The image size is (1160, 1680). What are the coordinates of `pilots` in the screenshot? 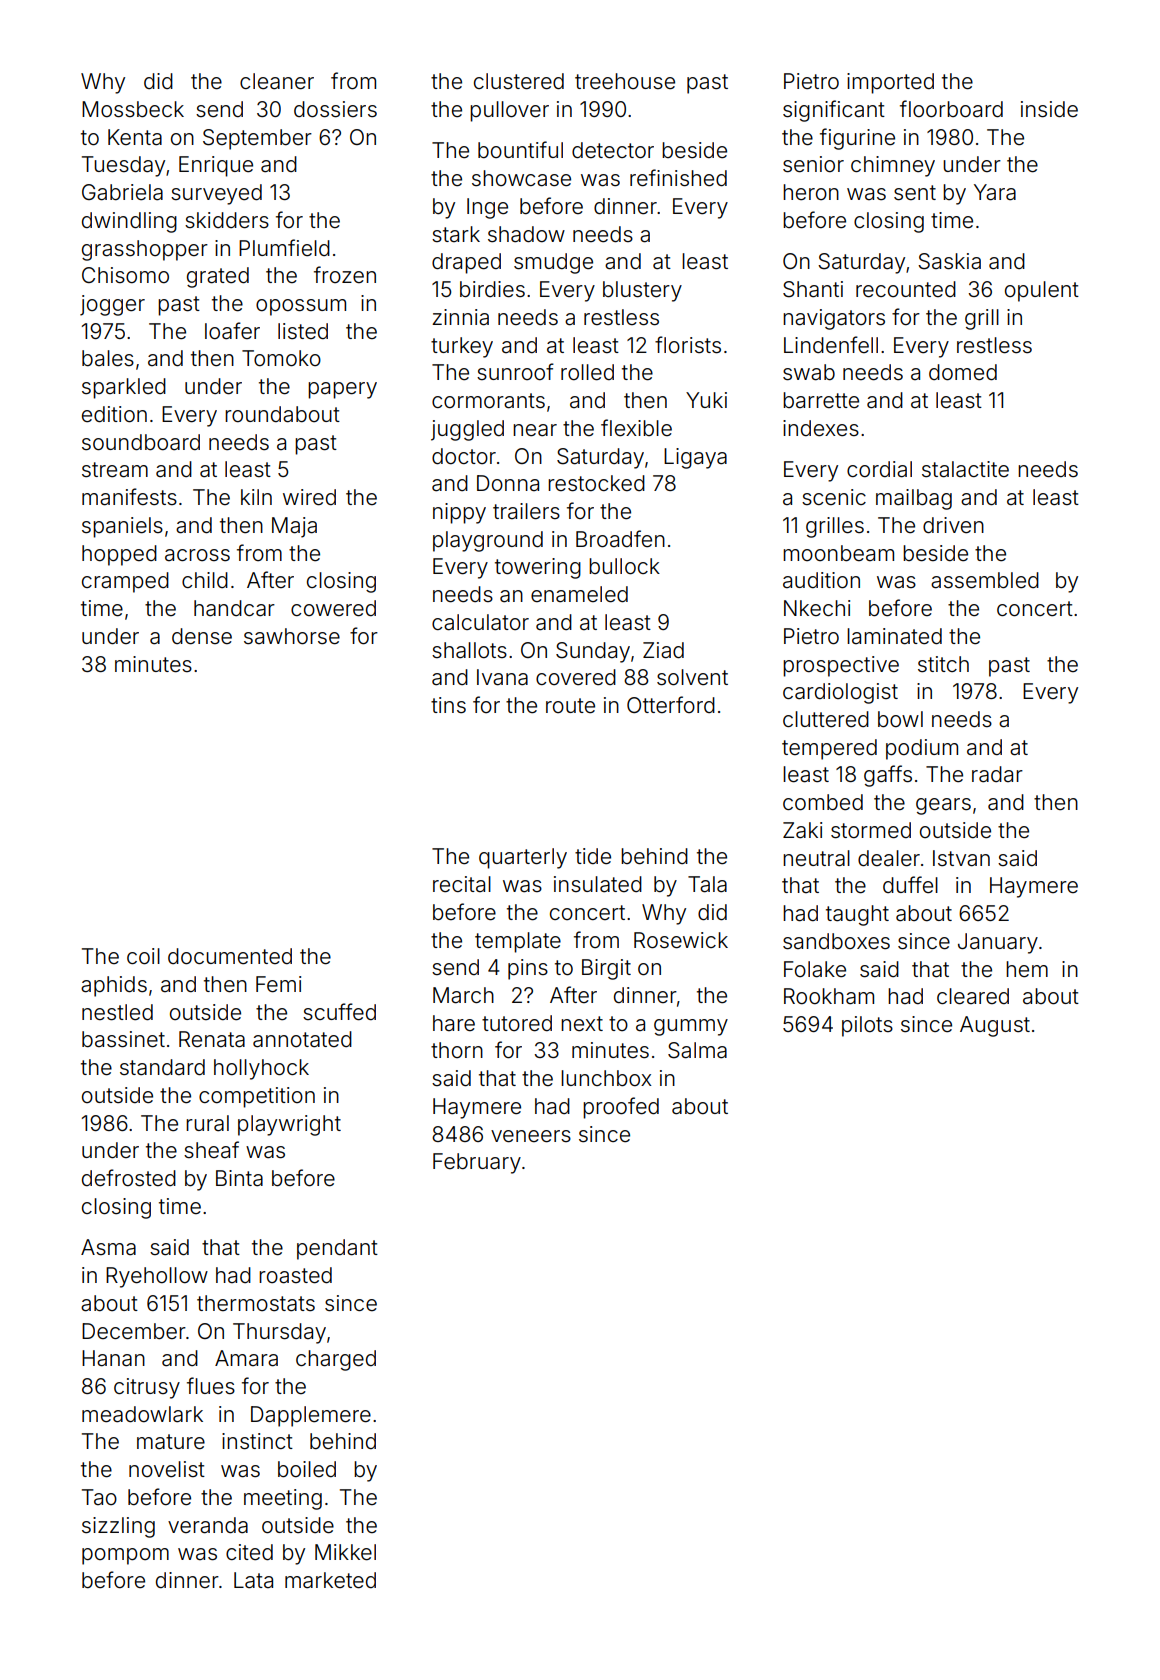 It's located at (867, 1026).
